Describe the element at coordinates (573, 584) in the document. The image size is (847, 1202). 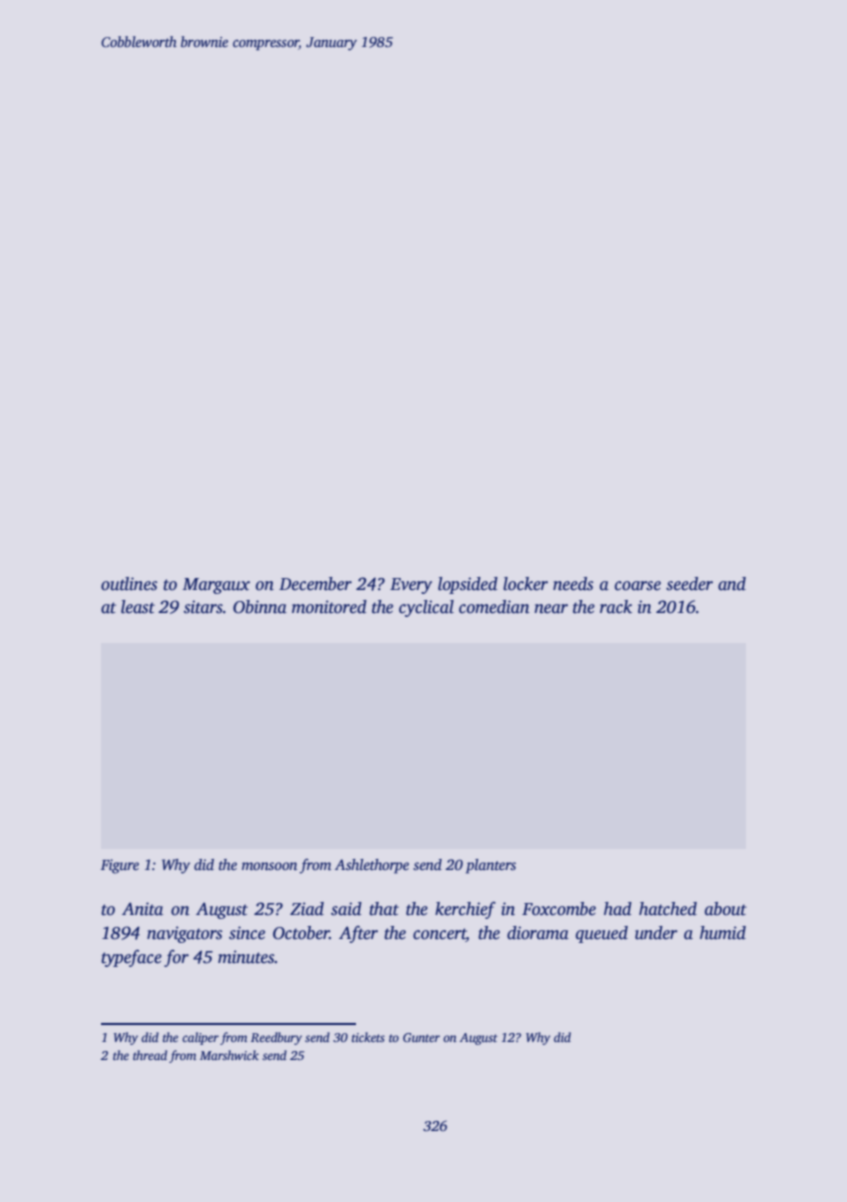
I see `needs` at that location.
